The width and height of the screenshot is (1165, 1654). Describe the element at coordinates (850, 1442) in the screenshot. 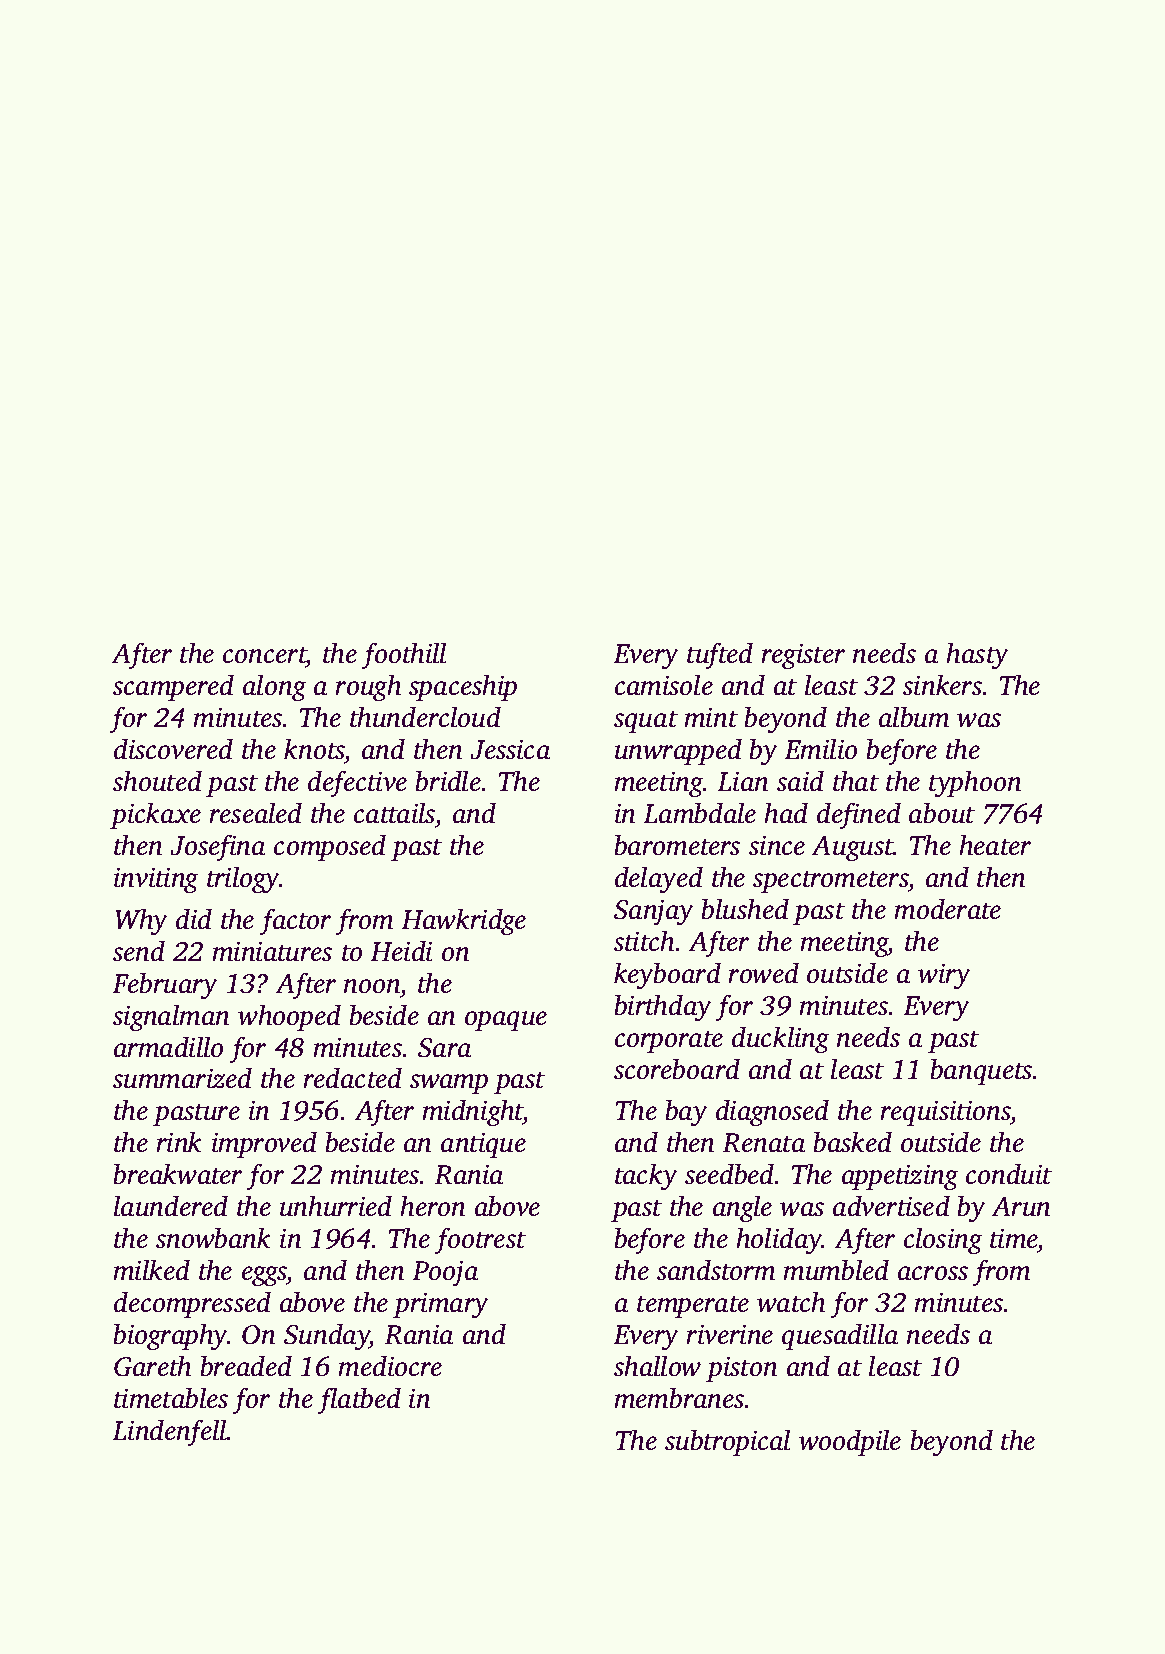

I see `woodpile` at that location.
